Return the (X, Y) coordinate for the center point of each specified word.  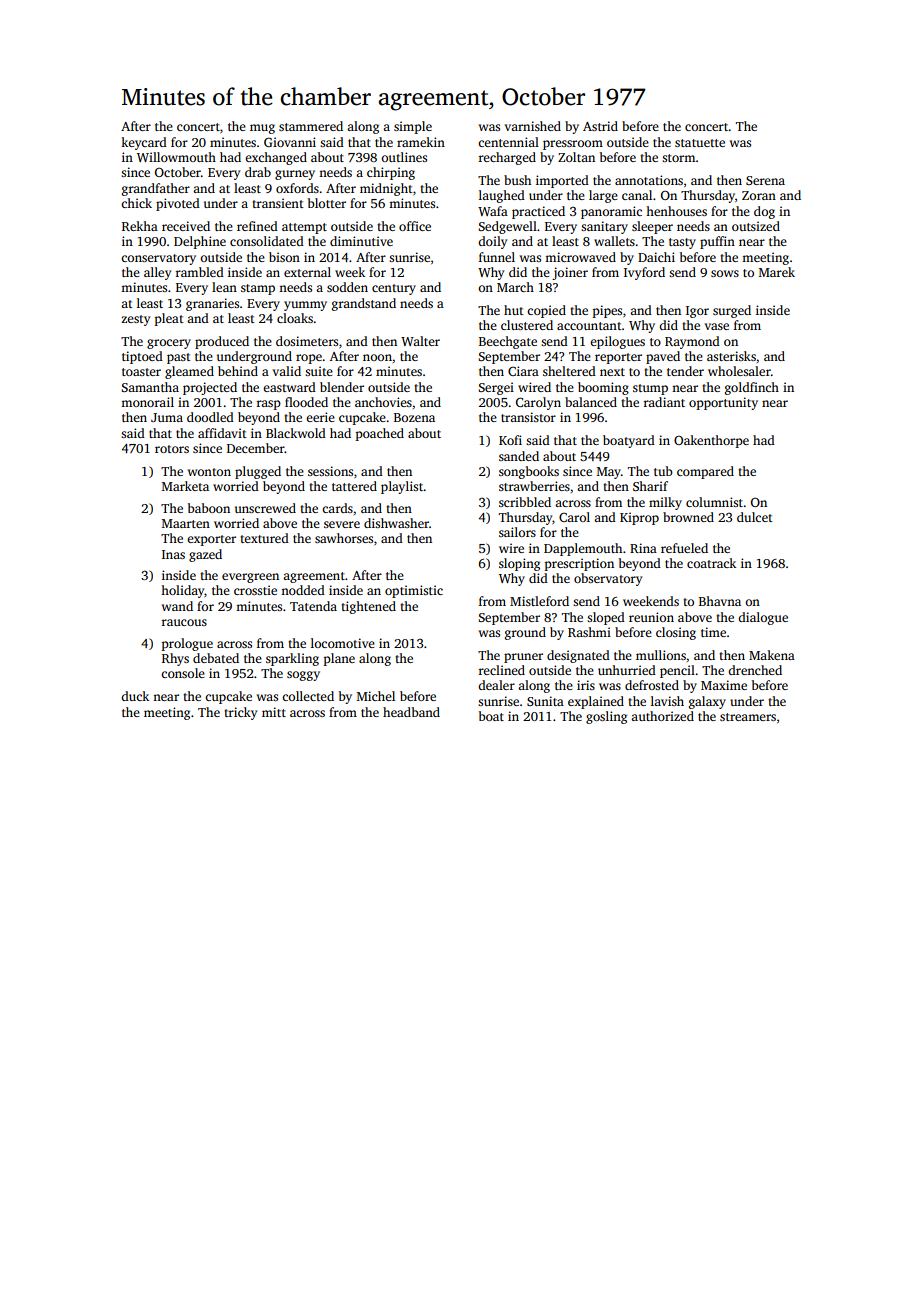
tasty (682, 243)
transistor (528, 417)
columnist (714, 502)
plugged (258, 472)
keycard (144, 143)
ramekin (421, 142)
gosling (606, 717)
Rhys (175, 659)
